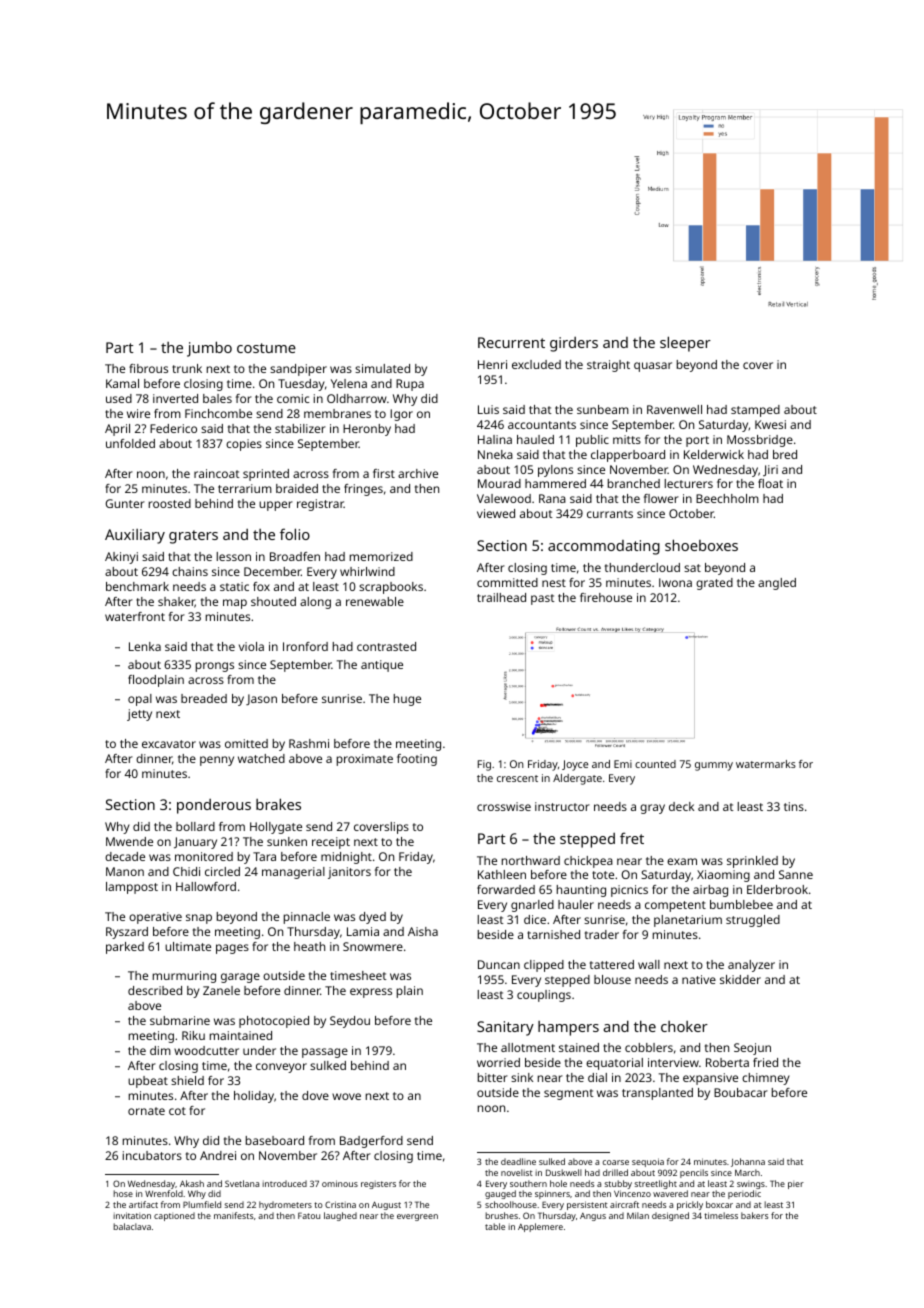  I want to click on currants, so click(610, 514).
